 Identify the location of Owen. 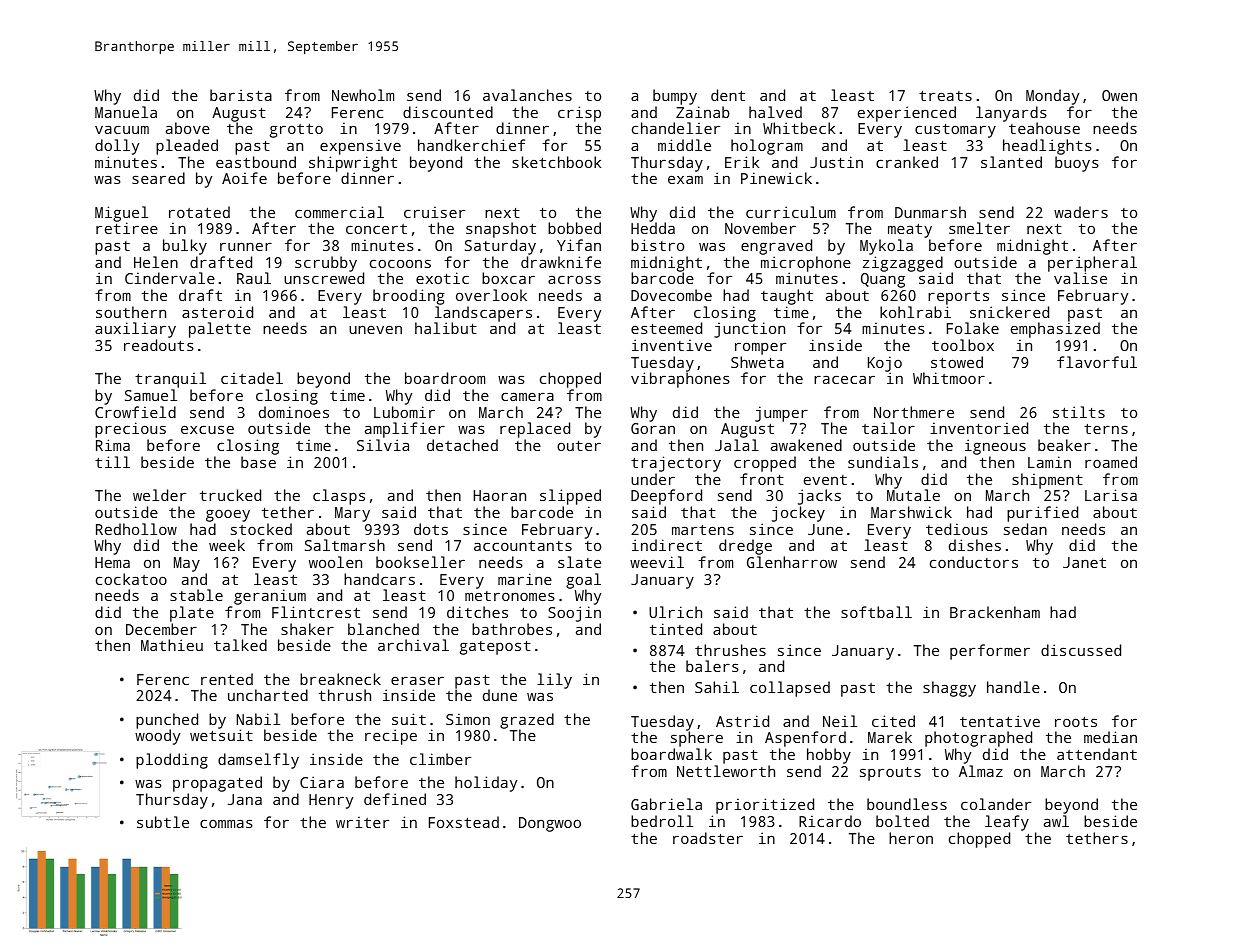
(1119, 95).
